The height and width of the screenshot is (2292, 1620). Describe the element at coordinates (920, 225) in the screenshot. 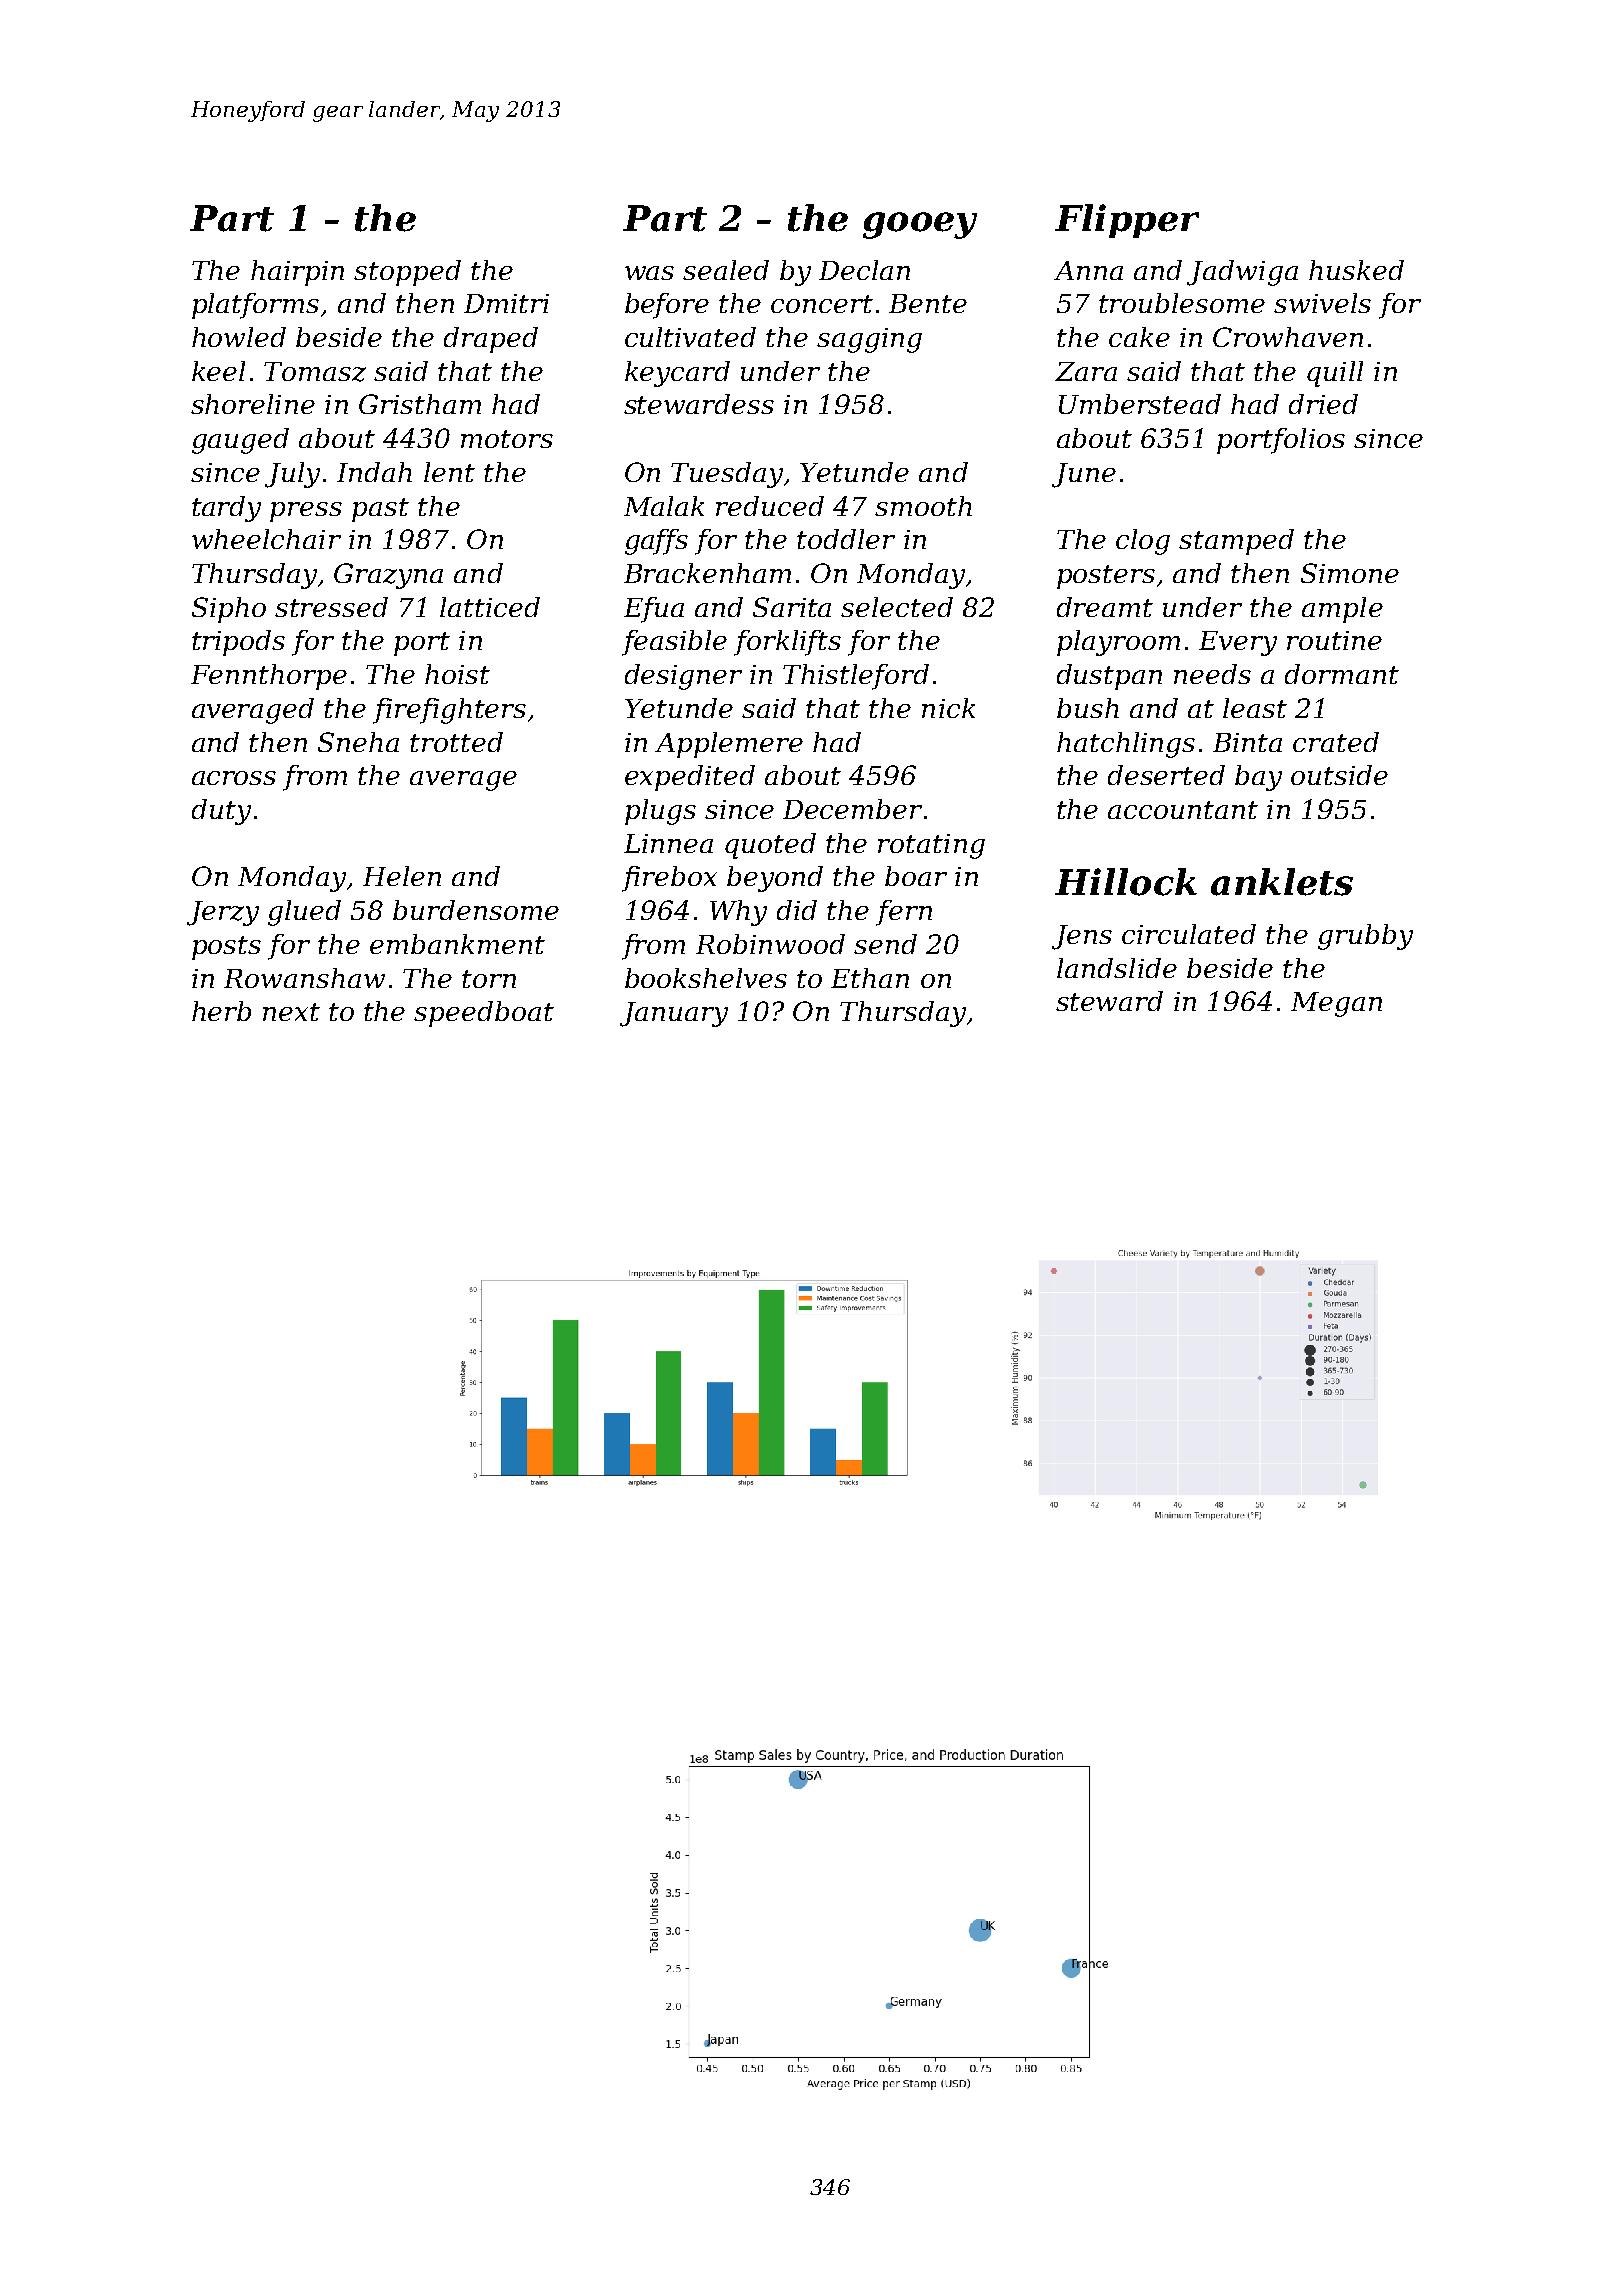

I see `gooey` at that location.
